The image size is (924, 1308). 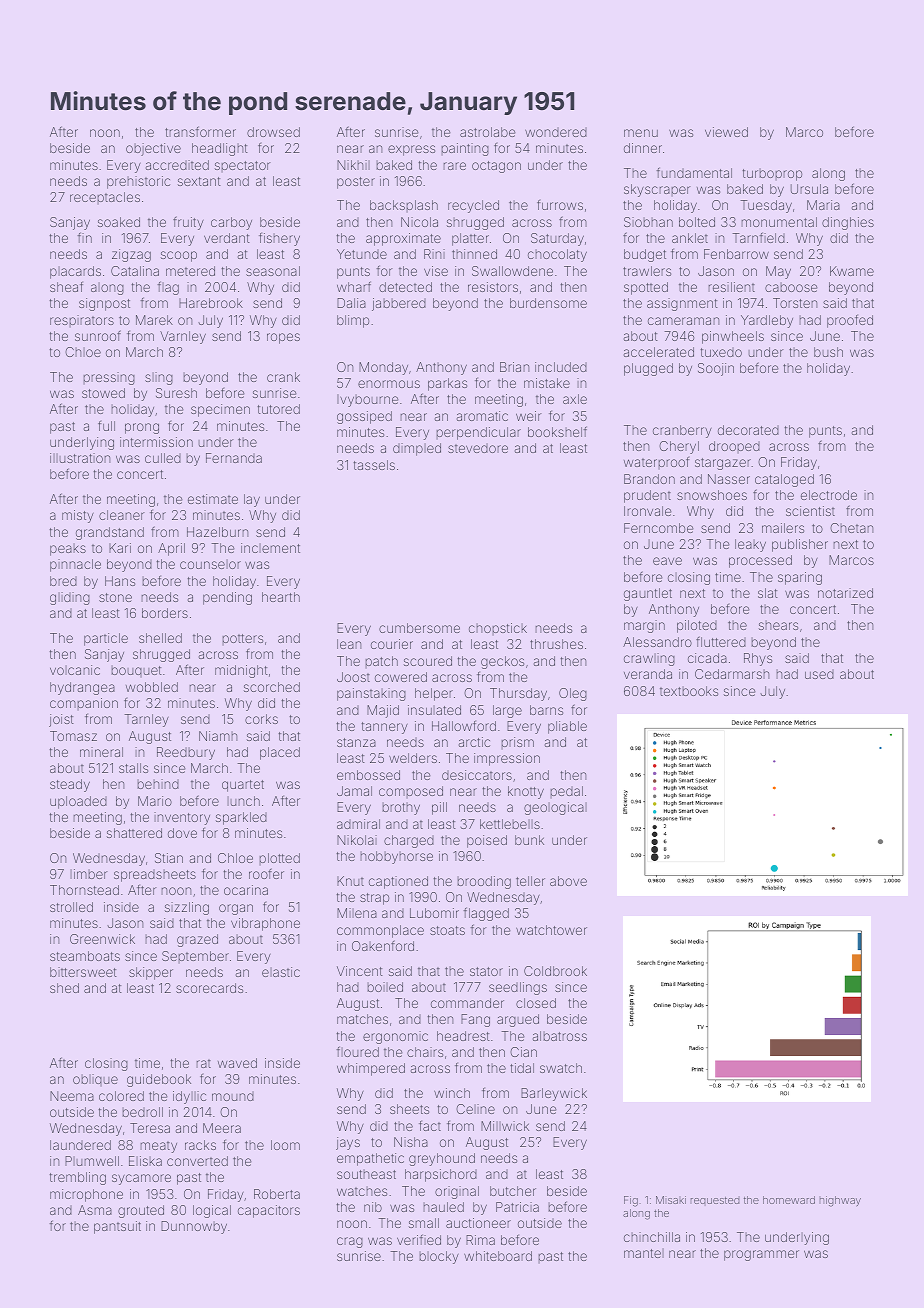 What do you see at coordinates (809, 189) in the screenshot?
I see `Ursula` at bounding box center [809, 189].
